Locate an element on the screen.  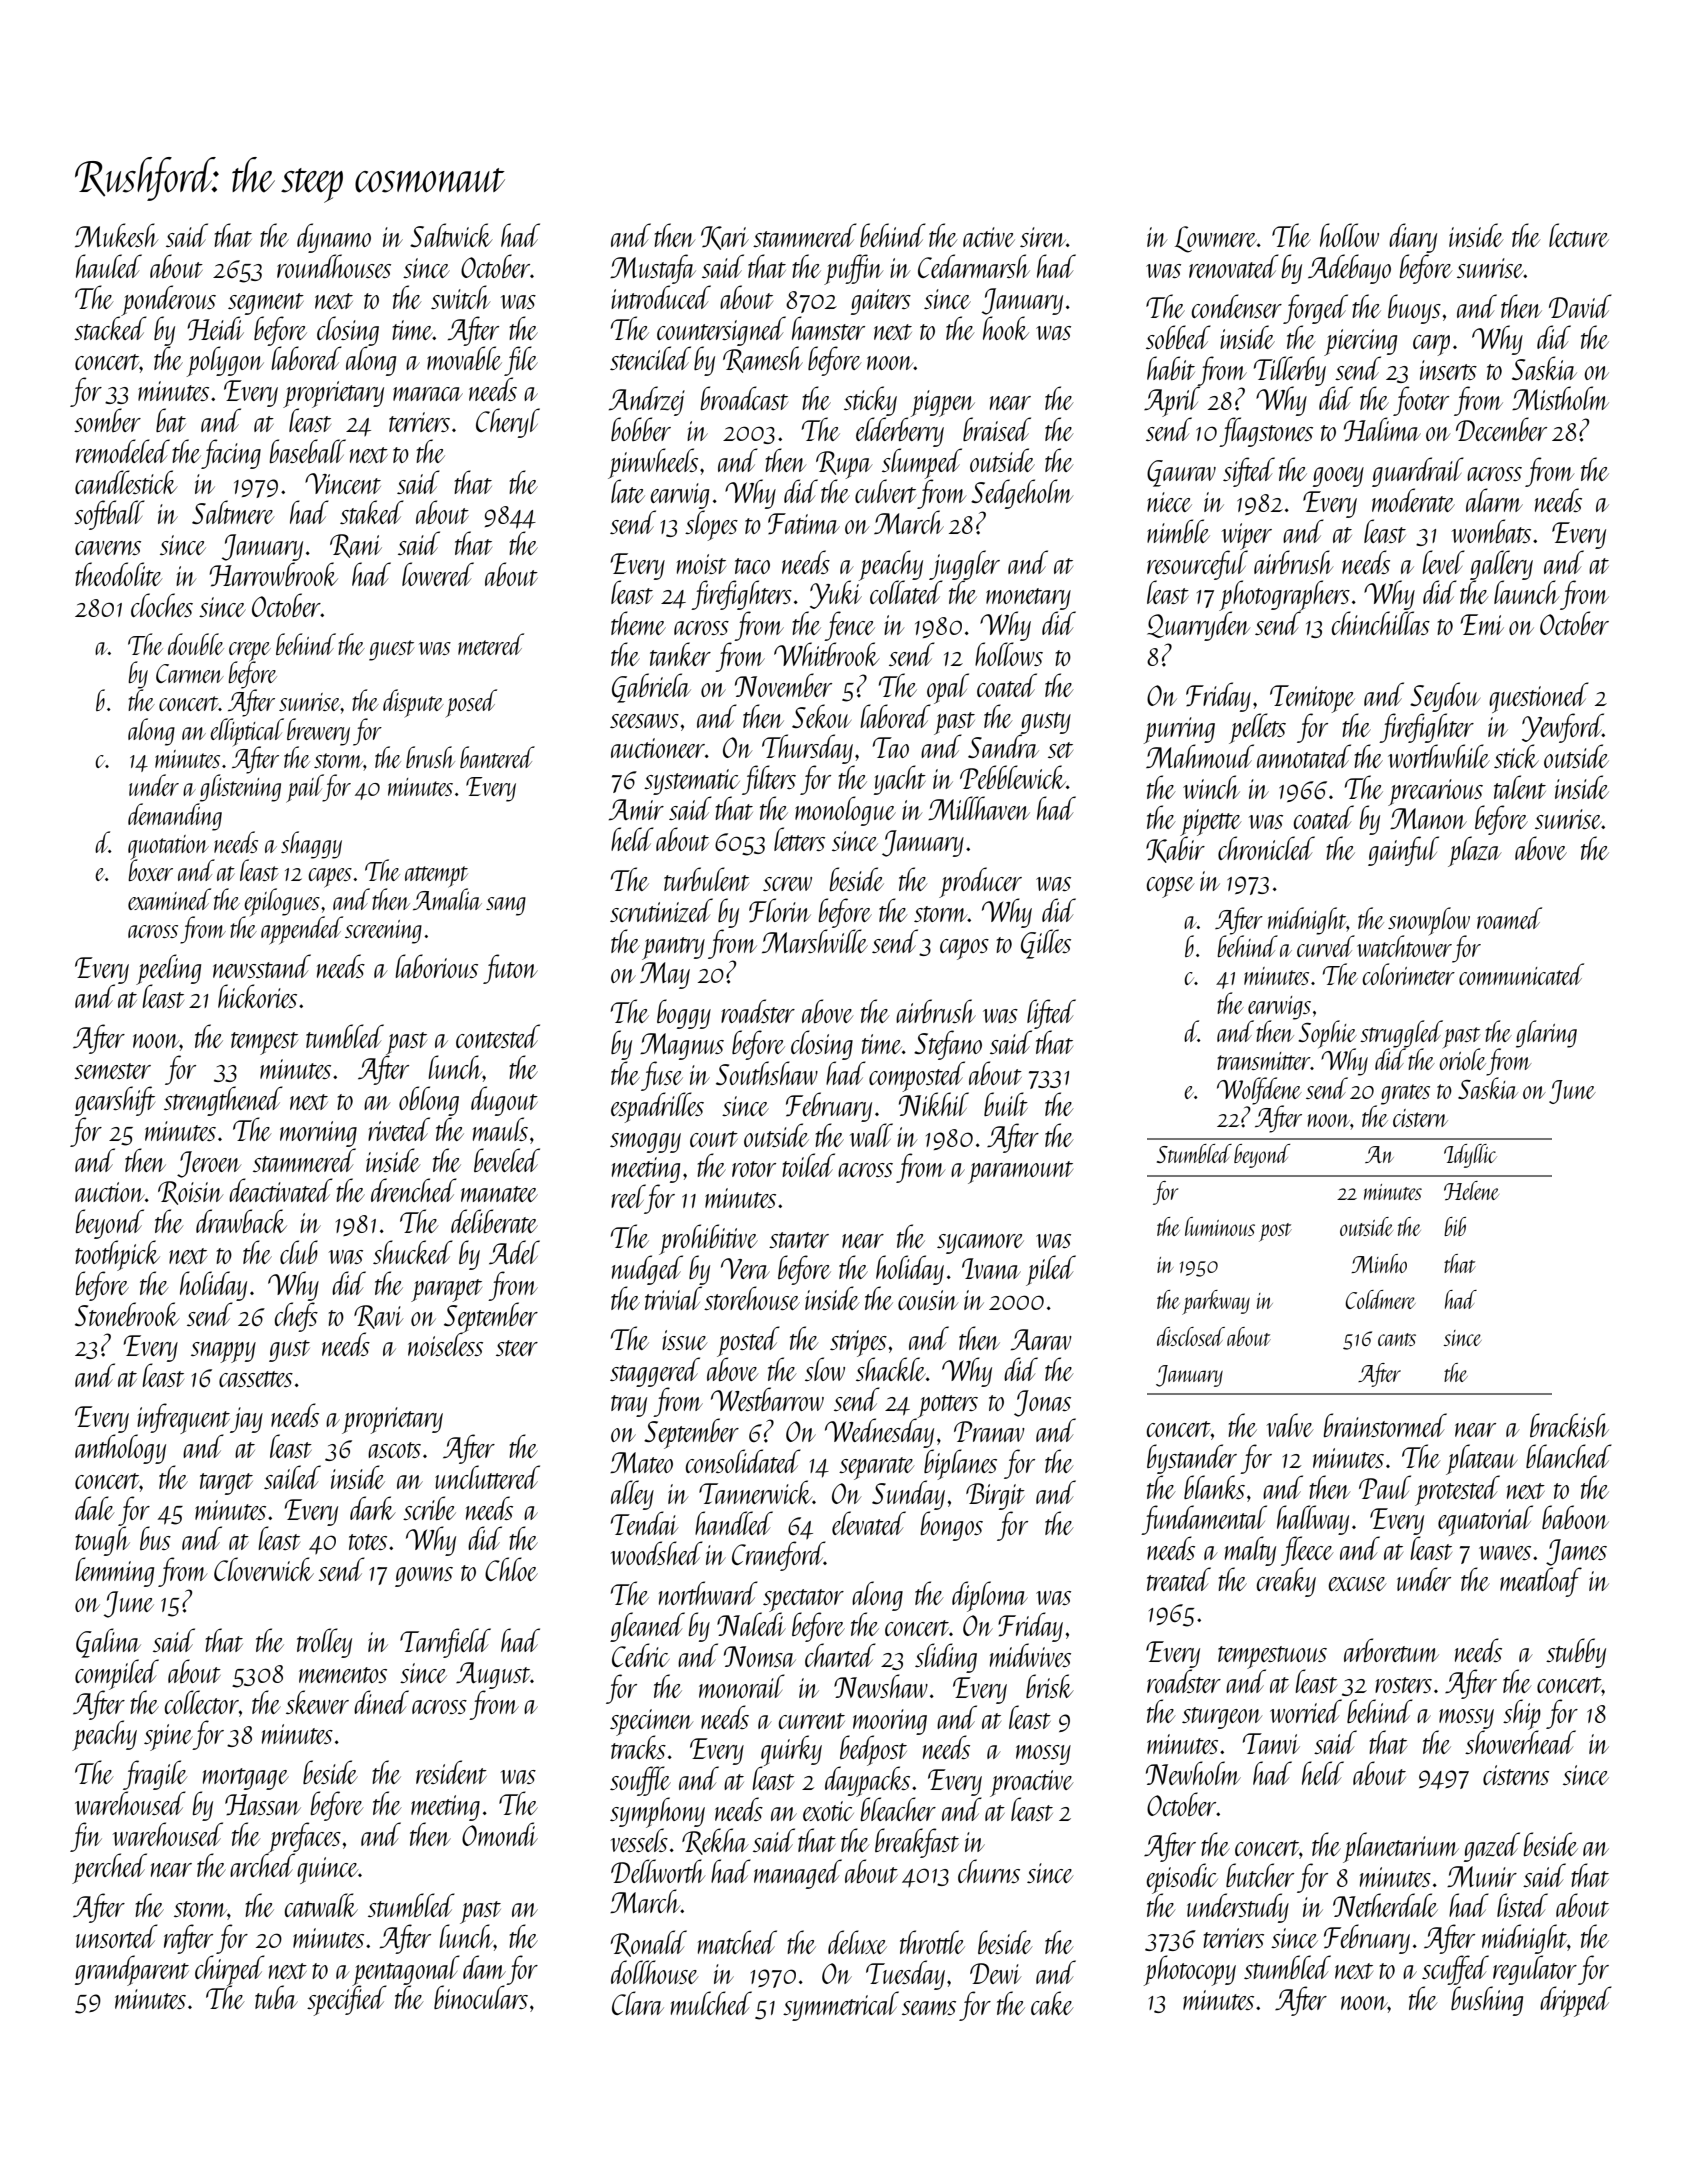
Hassan is located at coordinates (263, 1805).
